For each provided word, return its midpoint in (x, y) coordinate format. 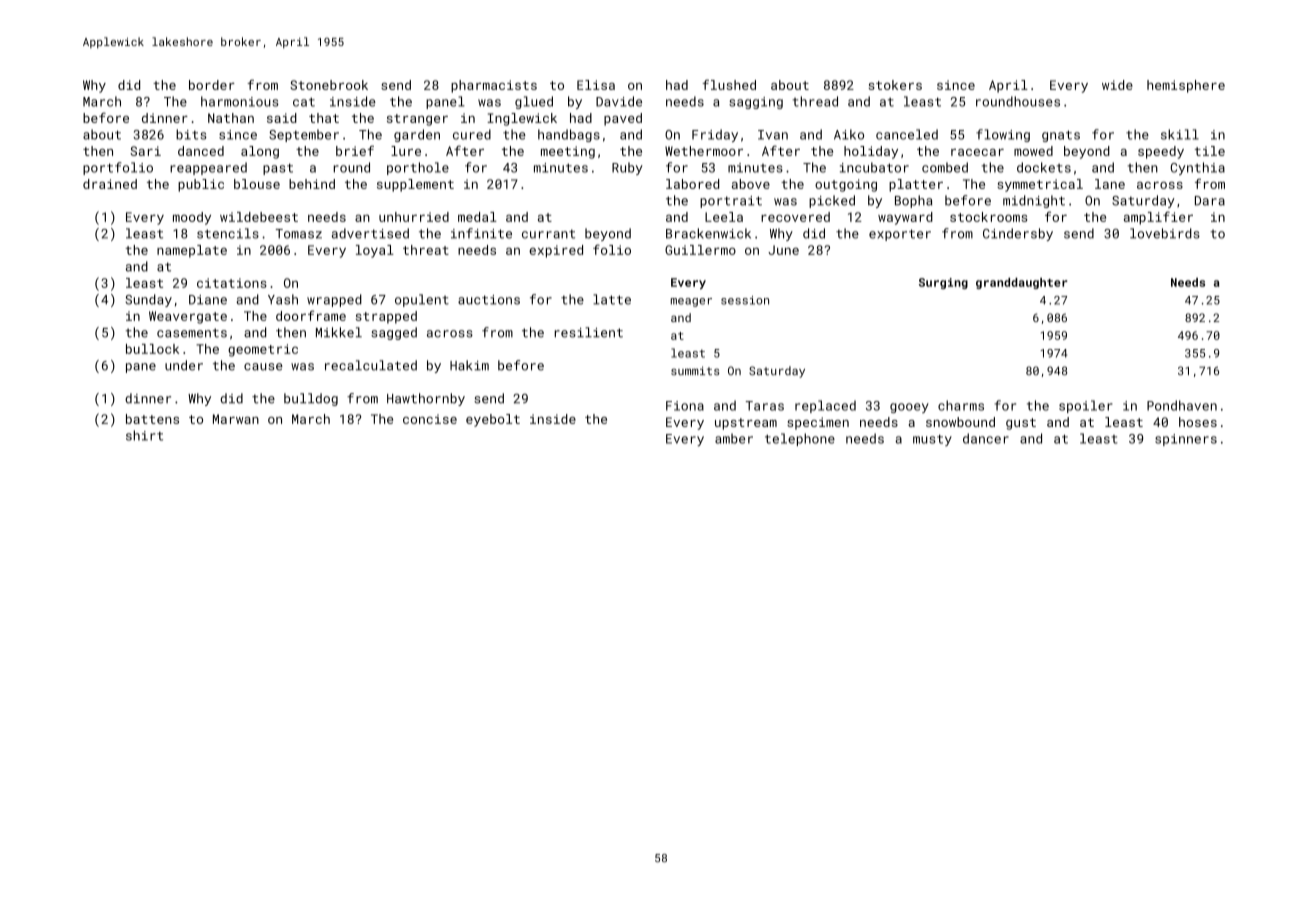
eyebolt (493, 420)
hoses (1198, 422)
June (783, 250)
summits (695, 370)
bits (191, 134)
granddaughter (1021, 283)
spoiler (1086, 406)
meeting (568, 152)
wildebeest (259, 217)
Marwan (236, 419)
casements (192, 333)
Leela (724, 217)
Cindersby (1018, 234)
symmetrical (1040, 185)
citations (232, 283)
